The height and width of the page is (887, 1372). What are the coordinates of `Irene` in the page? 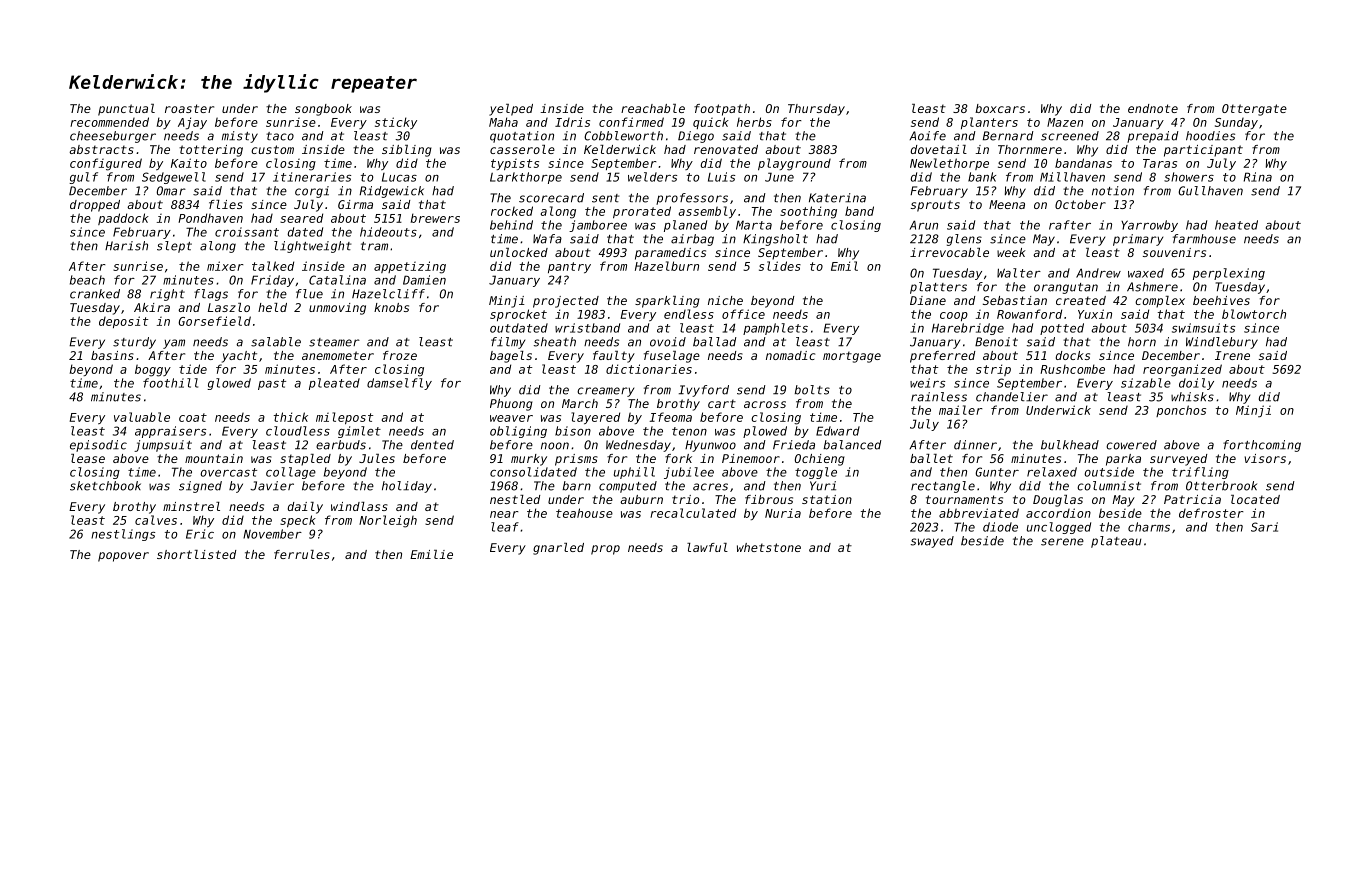 It's located at (1232, 355).
